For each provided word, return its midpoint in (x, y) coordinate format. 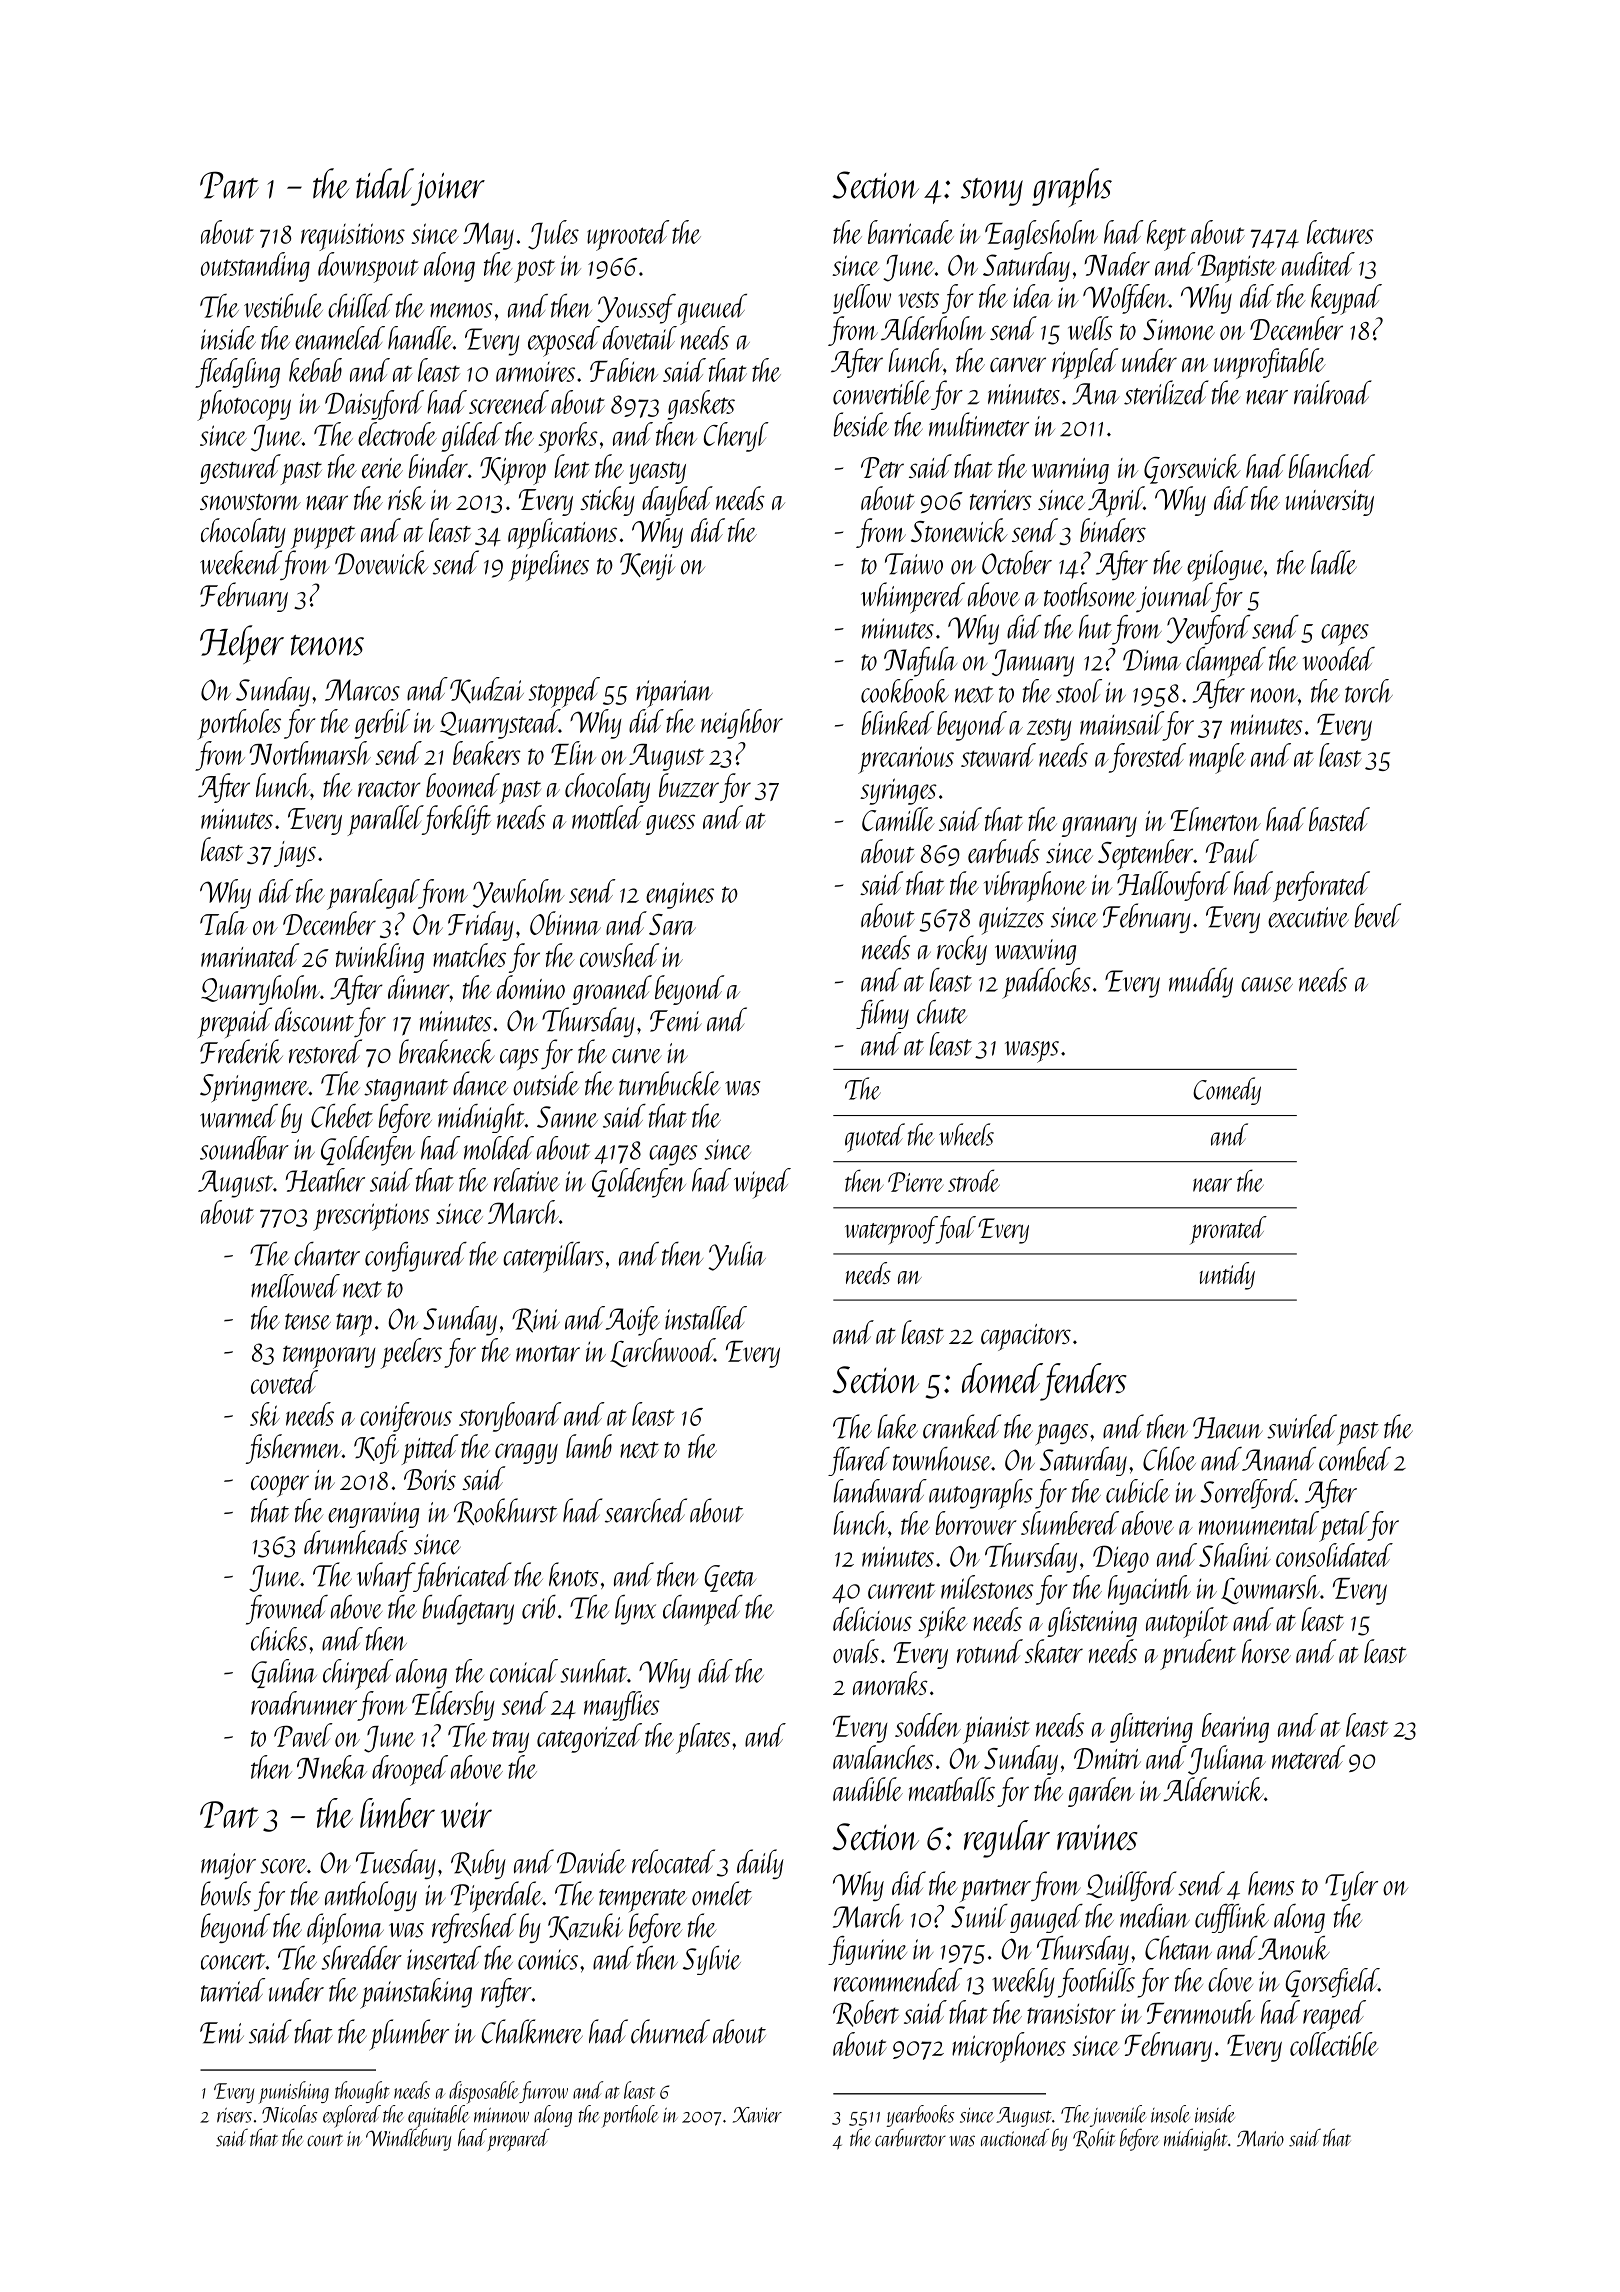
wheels (966, 1134)
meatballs (952, 1789)
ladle (1334, 562)
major (228, 1866)
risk (407, 498)
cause (1267, 984)
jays (295, 854)
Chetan (1178, 1948)
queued (712, 309)
